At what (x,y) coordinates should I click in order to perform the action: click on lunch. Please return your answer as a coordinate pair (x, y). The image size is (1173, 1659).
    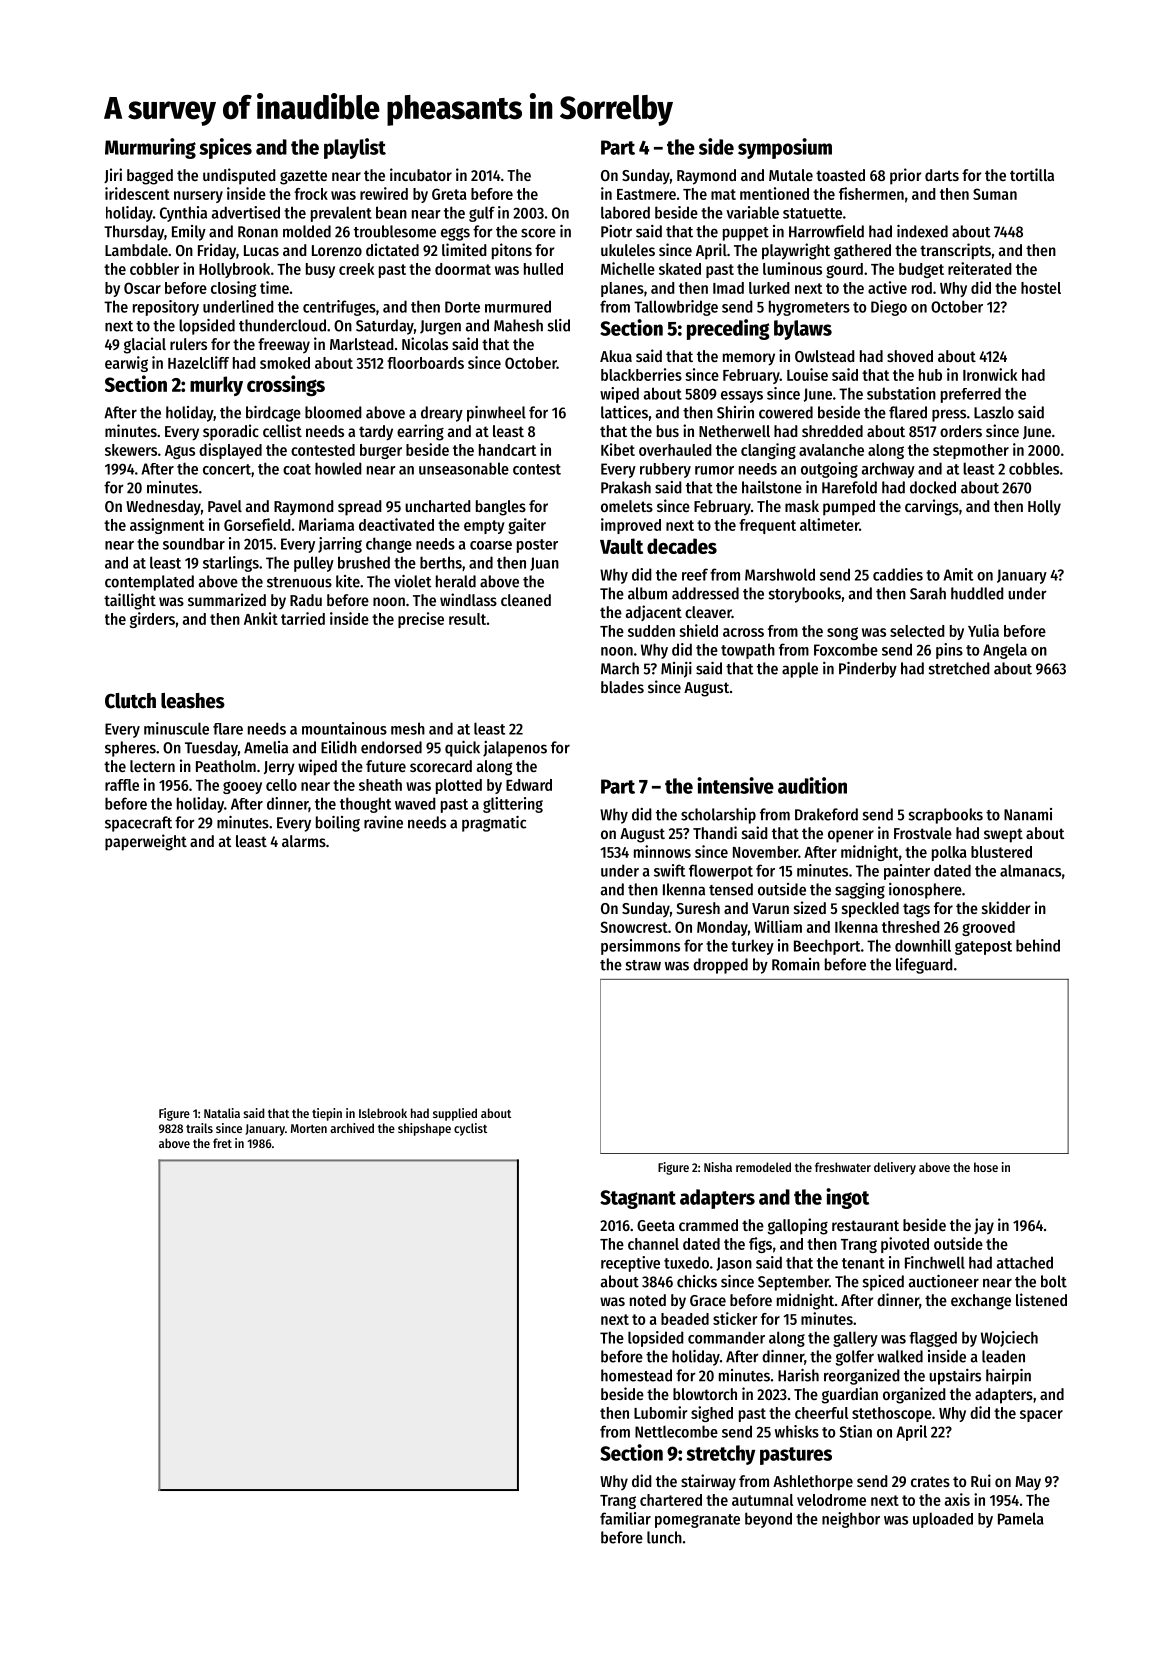
    Looking at the image, I should click on (664, 1537).
